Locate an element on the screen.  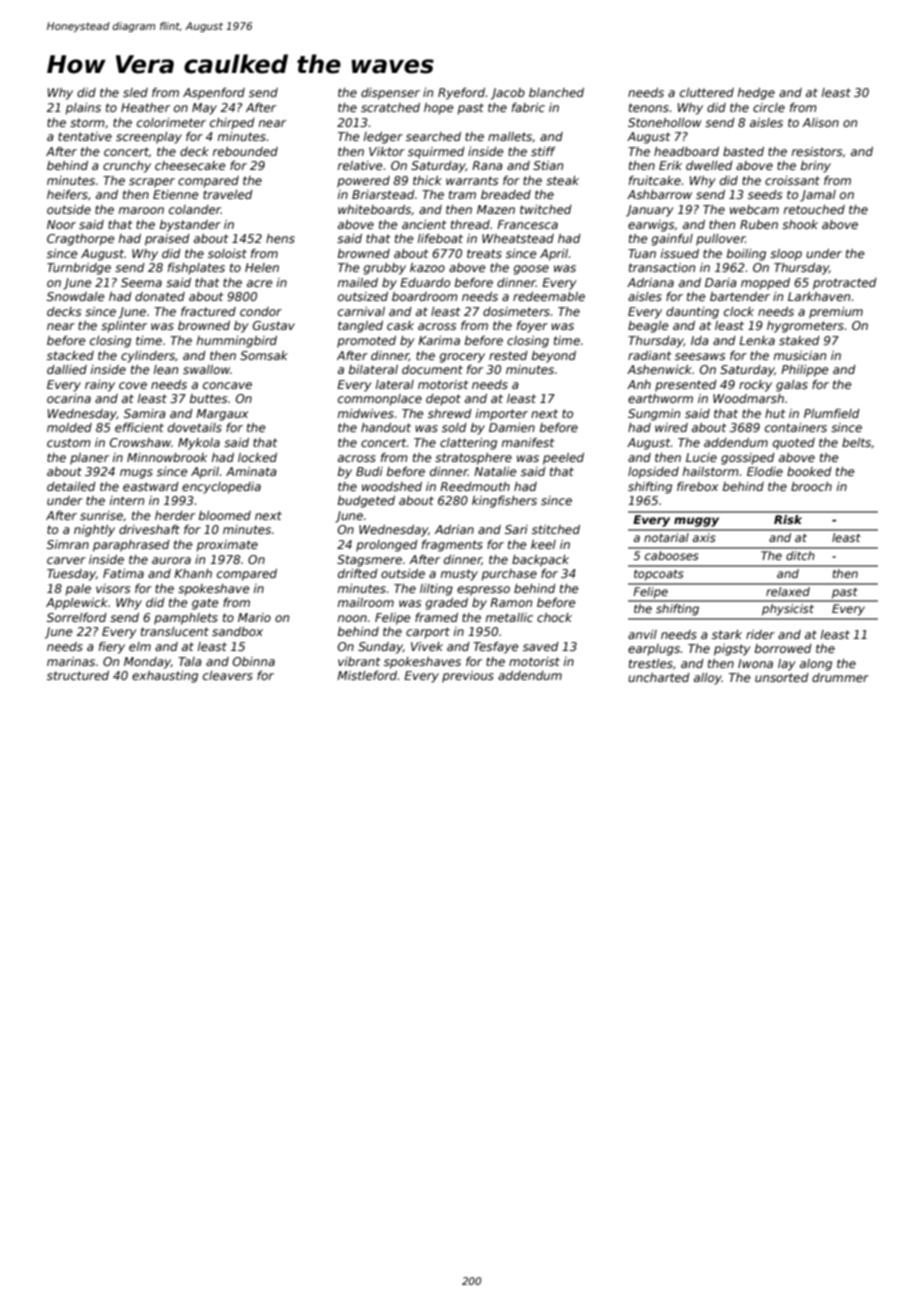
basted is located at coordinates (743, 151).
